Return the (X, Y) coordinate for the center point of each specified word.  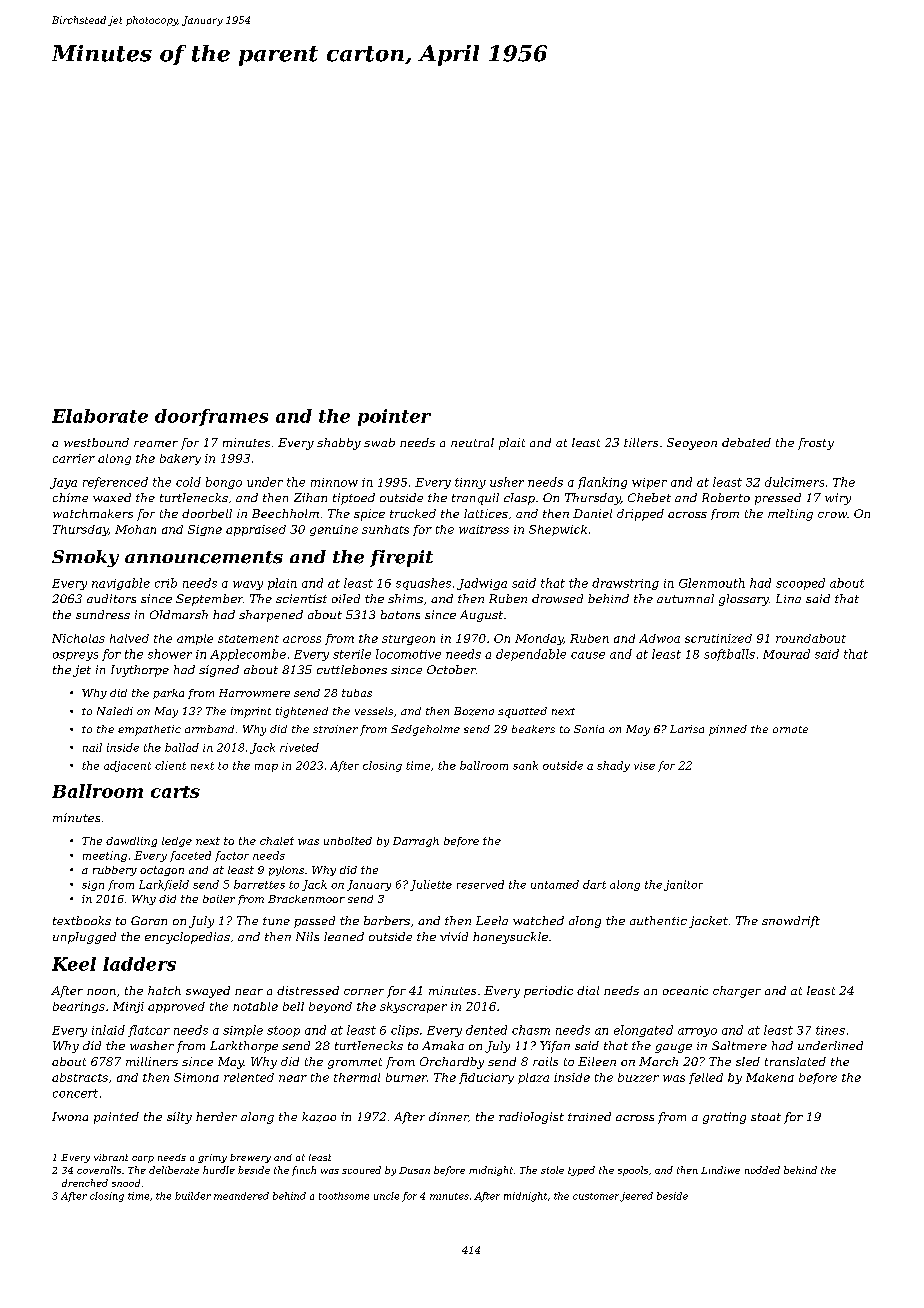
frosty (816, 444)
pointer (394, 417)
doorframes (211, 417)
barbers (387, 920)
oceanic (685, 990)
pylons (286, 871)
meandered (241, 1196)
